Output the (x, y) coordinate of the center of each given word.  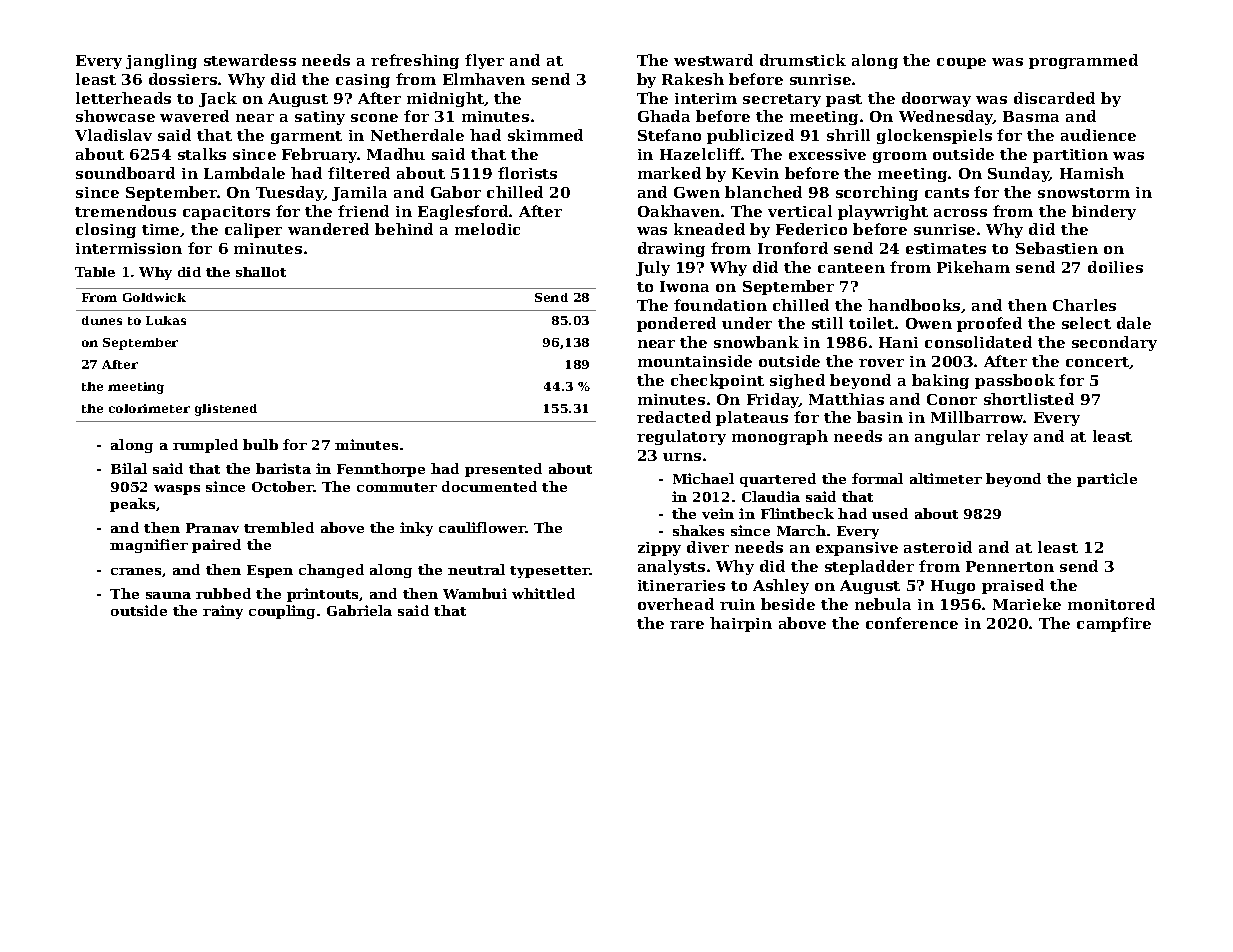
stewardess (250, 60)
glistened (226, 410)
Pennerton (1010, 566)
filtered (359, 173)
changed (331, 571)
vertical (800, 211)
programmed (1083, 61)
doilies (1115, 267)
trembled (279, 527)
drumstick (803, 60)
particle (1107, 480)
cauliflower (482, 527)
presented (503, 470)
